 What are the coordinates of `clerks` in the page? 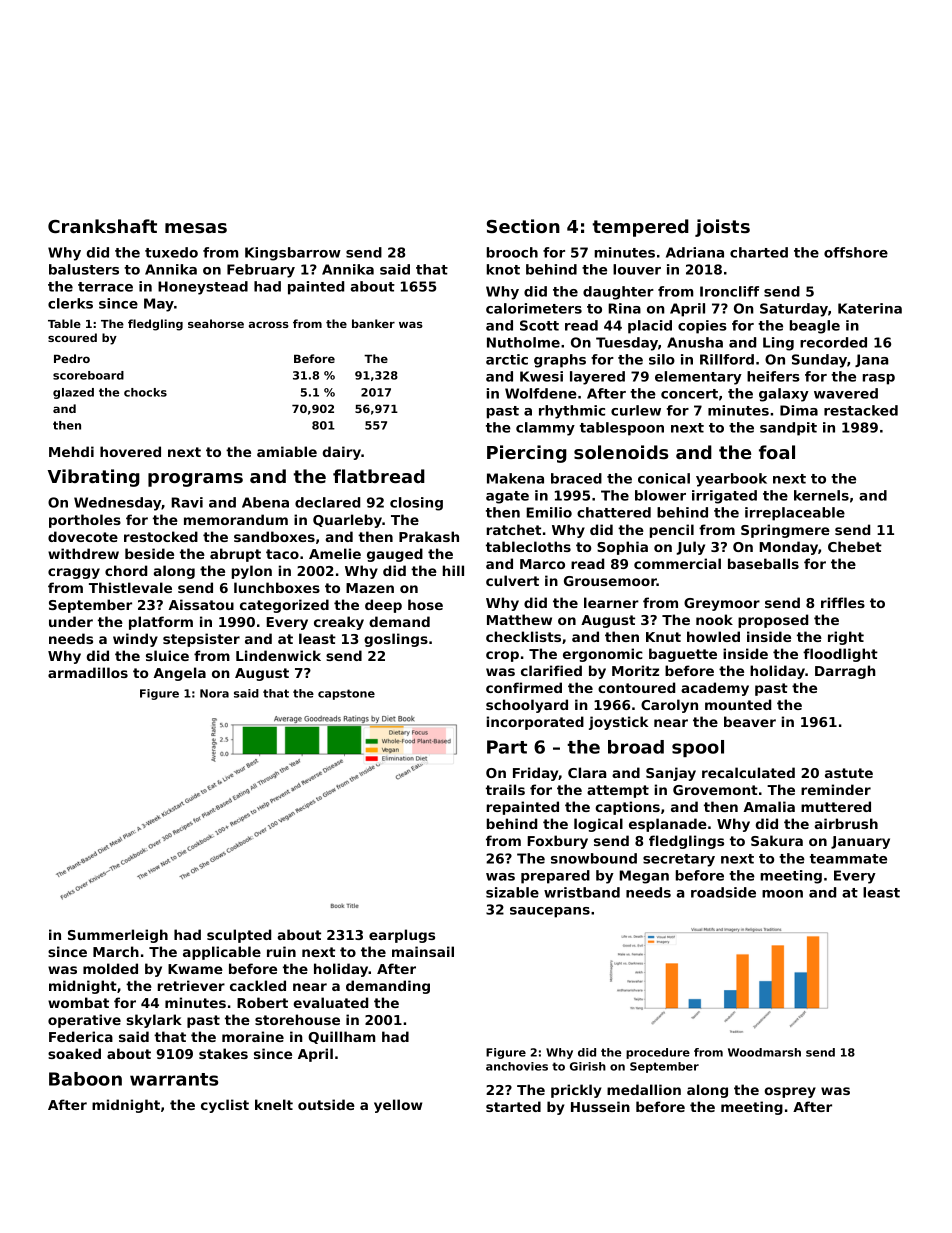 It's located at (70, 303).
